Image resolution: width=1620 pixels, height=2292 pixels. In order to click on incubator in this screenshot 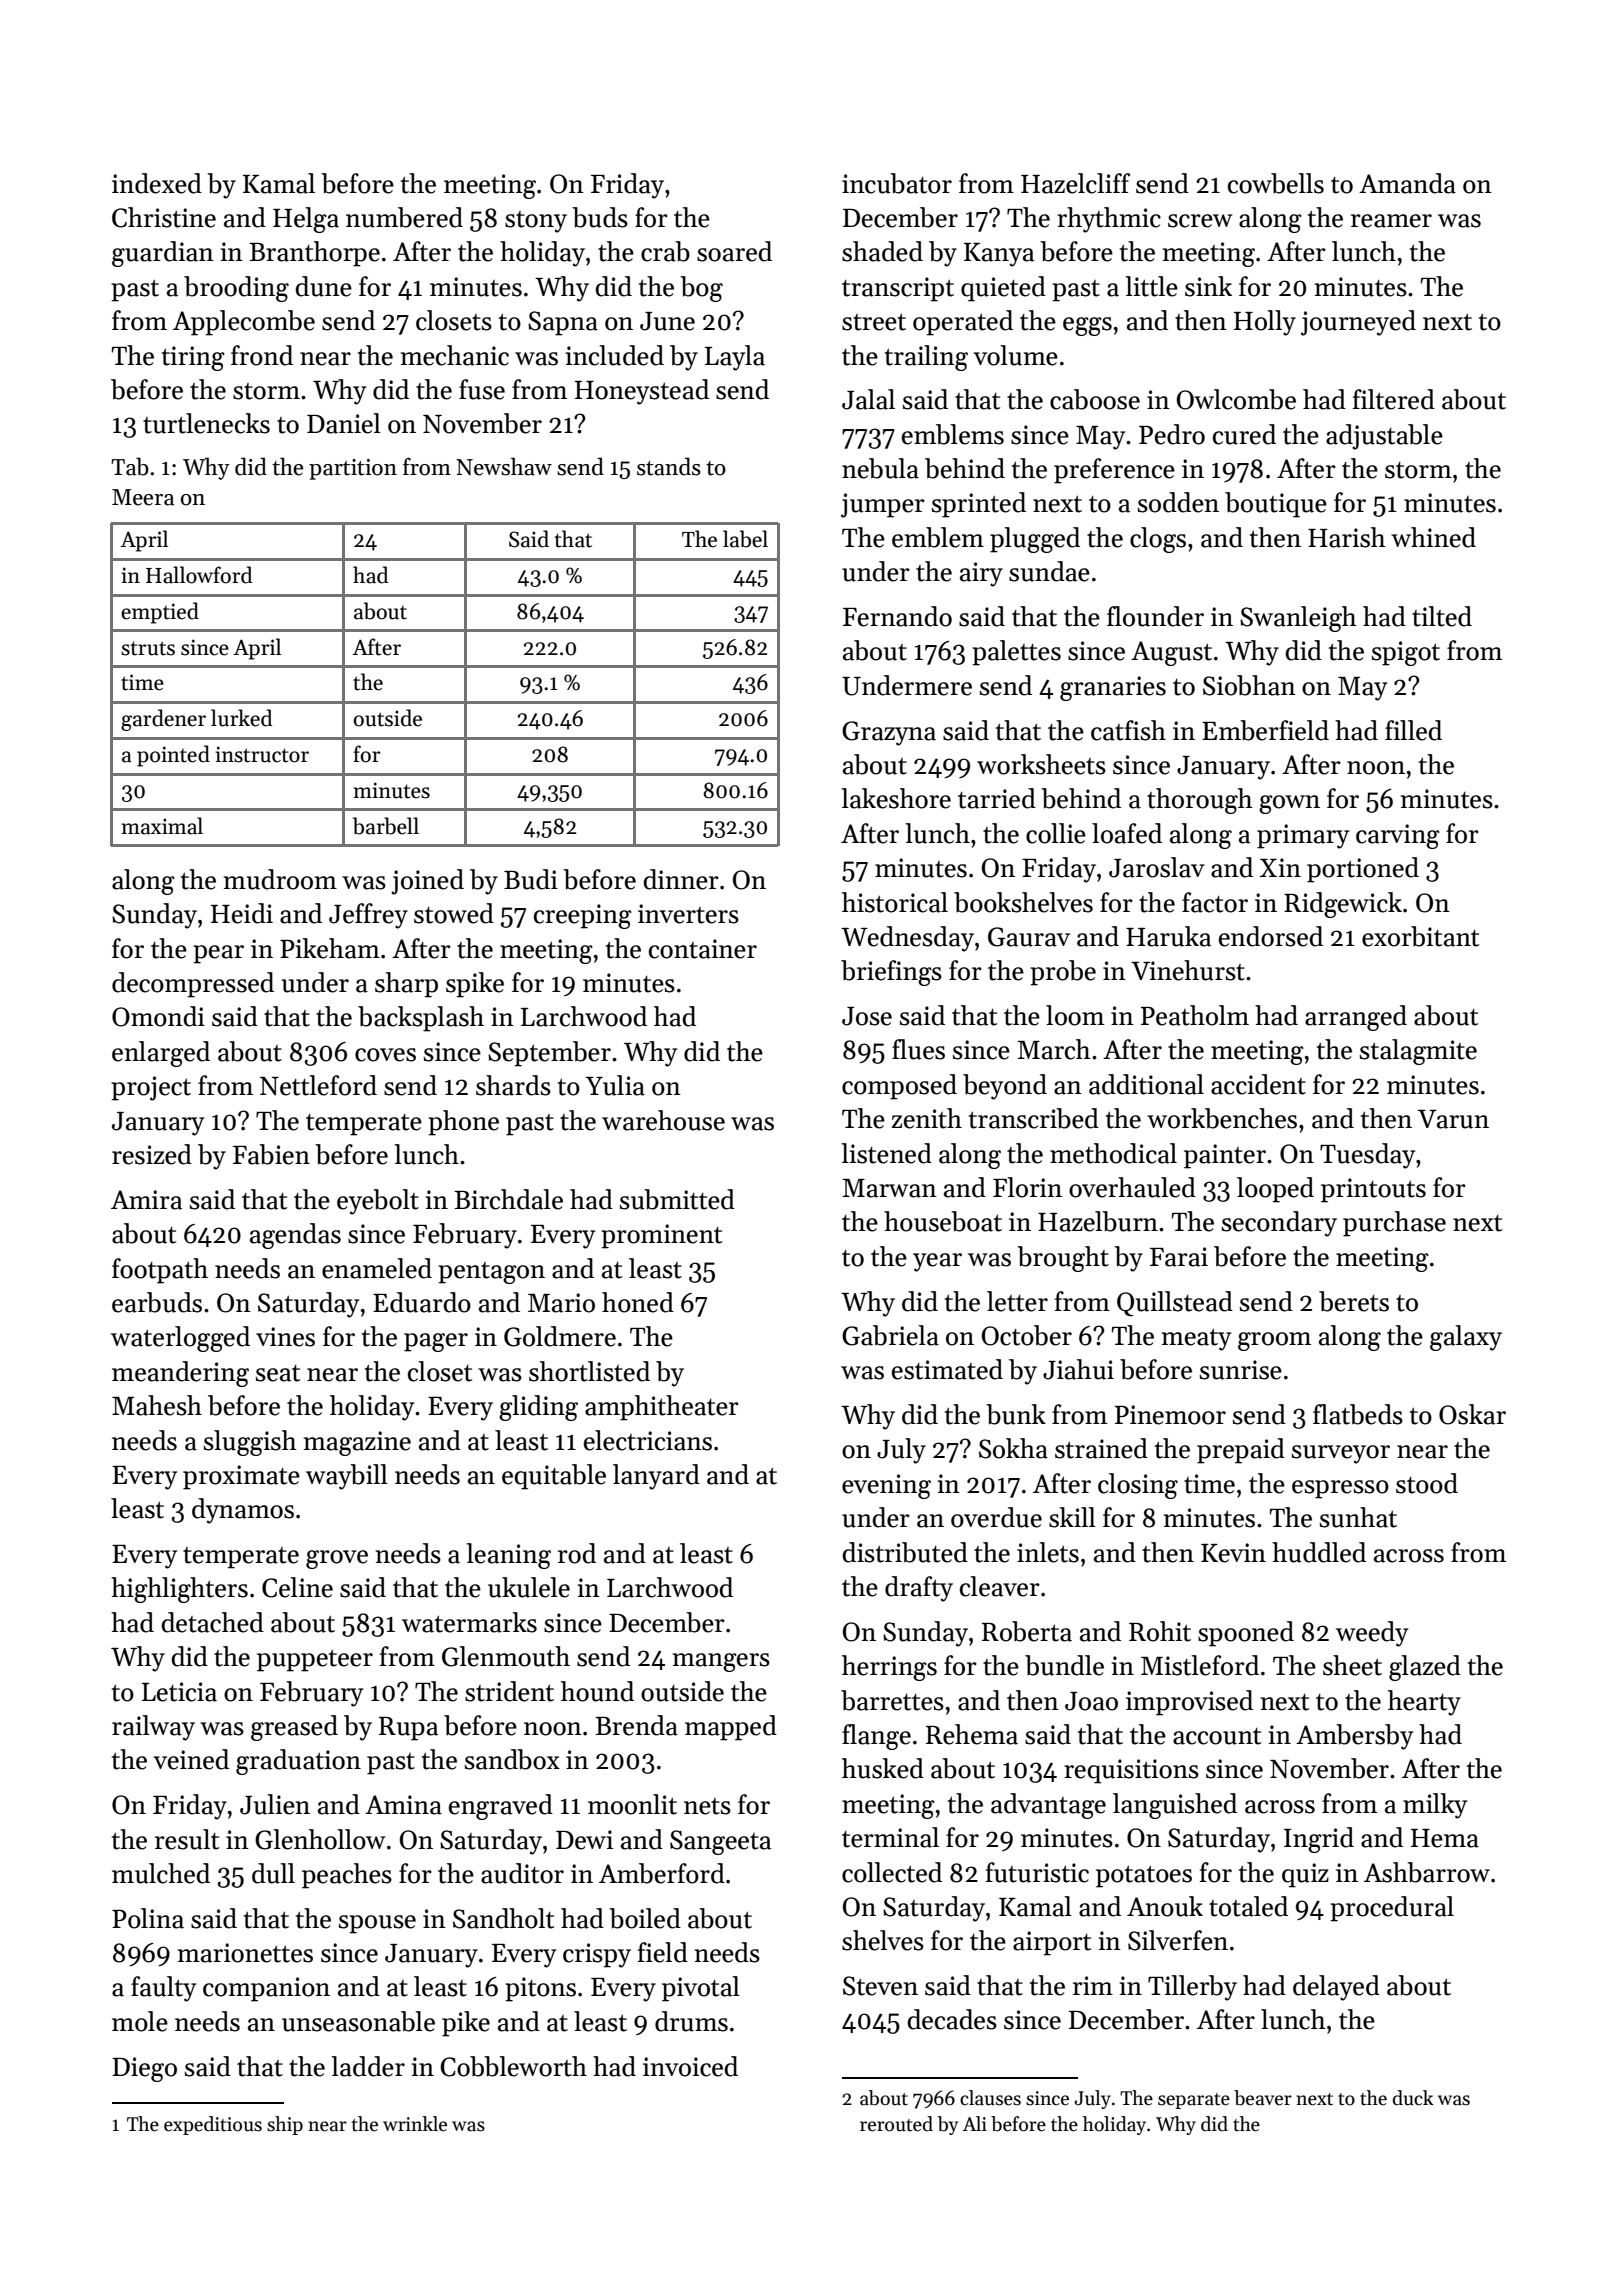, I will do `click(897, 183)`.
